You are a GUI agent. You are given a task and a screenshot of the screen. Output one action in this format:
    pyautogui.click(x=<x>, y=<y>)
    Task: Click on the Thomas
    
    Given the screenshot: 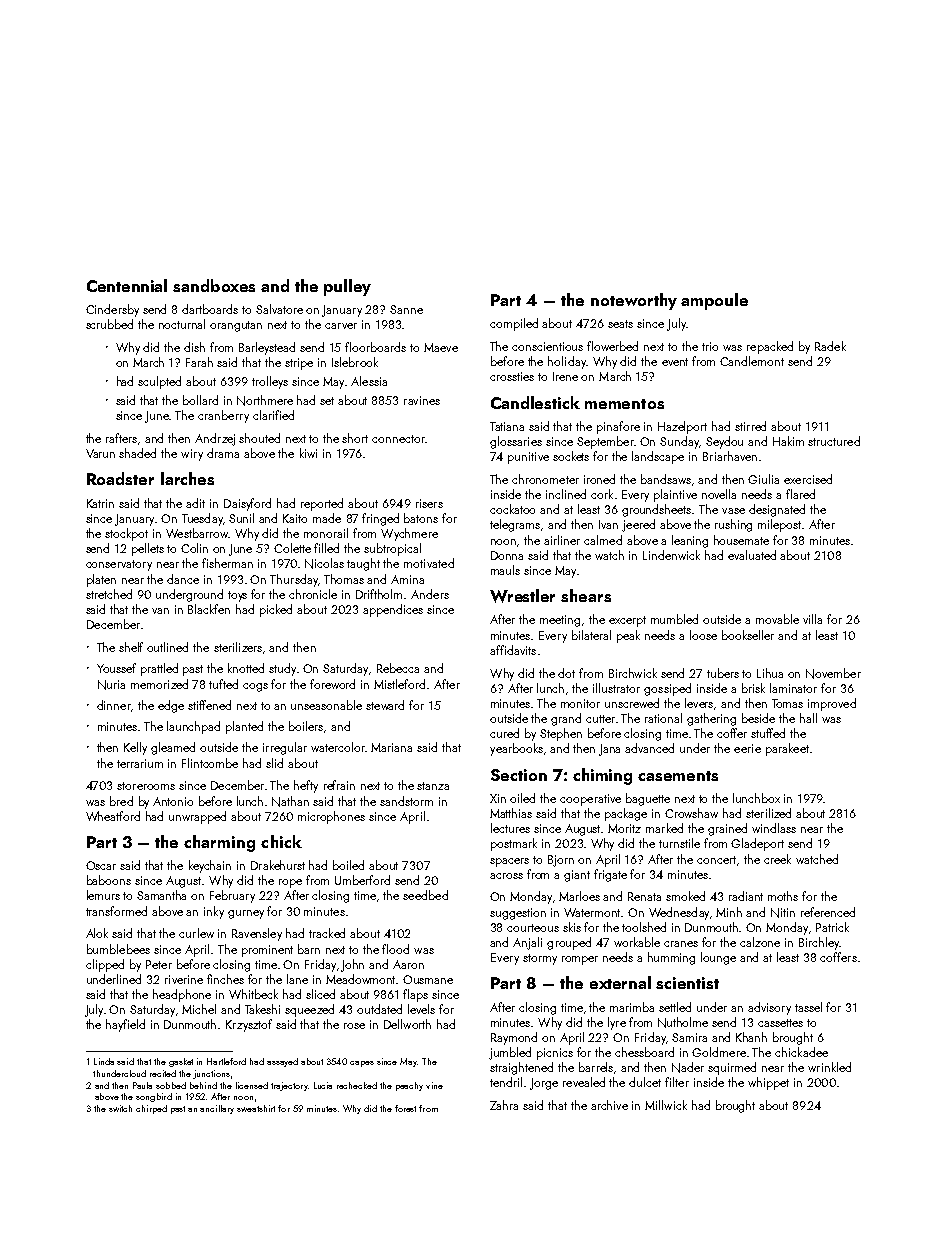 What is the action you would take?
    pyautogui.click(x=344, y=579)
